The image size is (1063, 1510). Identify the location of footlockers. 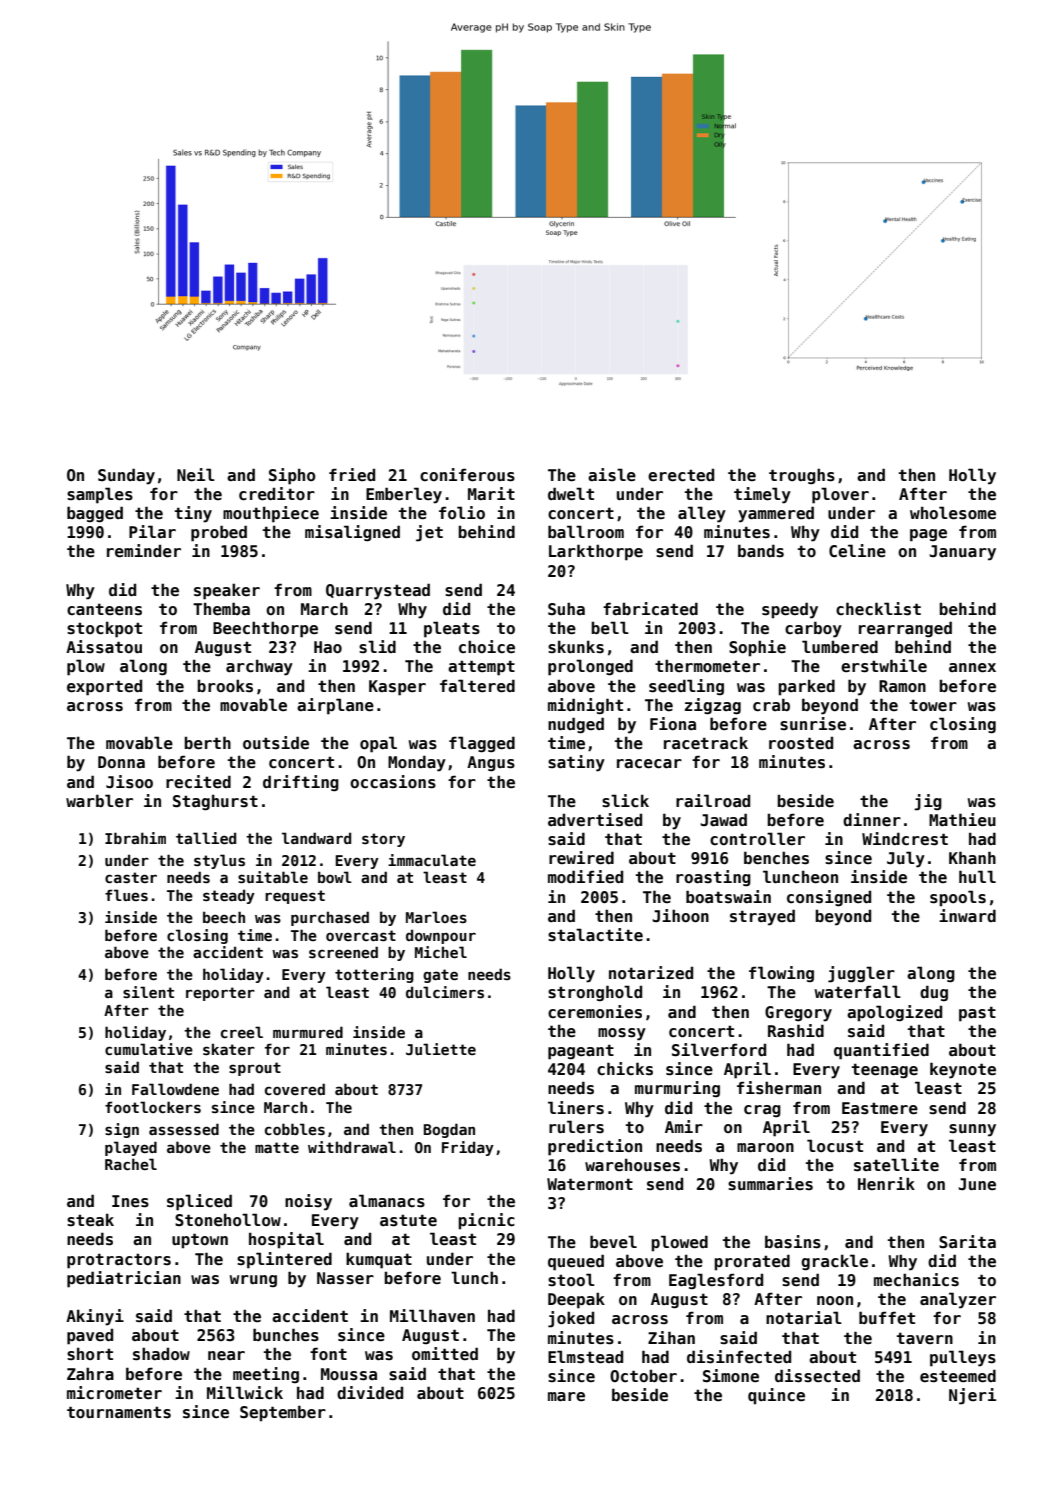
(153, 1107).
